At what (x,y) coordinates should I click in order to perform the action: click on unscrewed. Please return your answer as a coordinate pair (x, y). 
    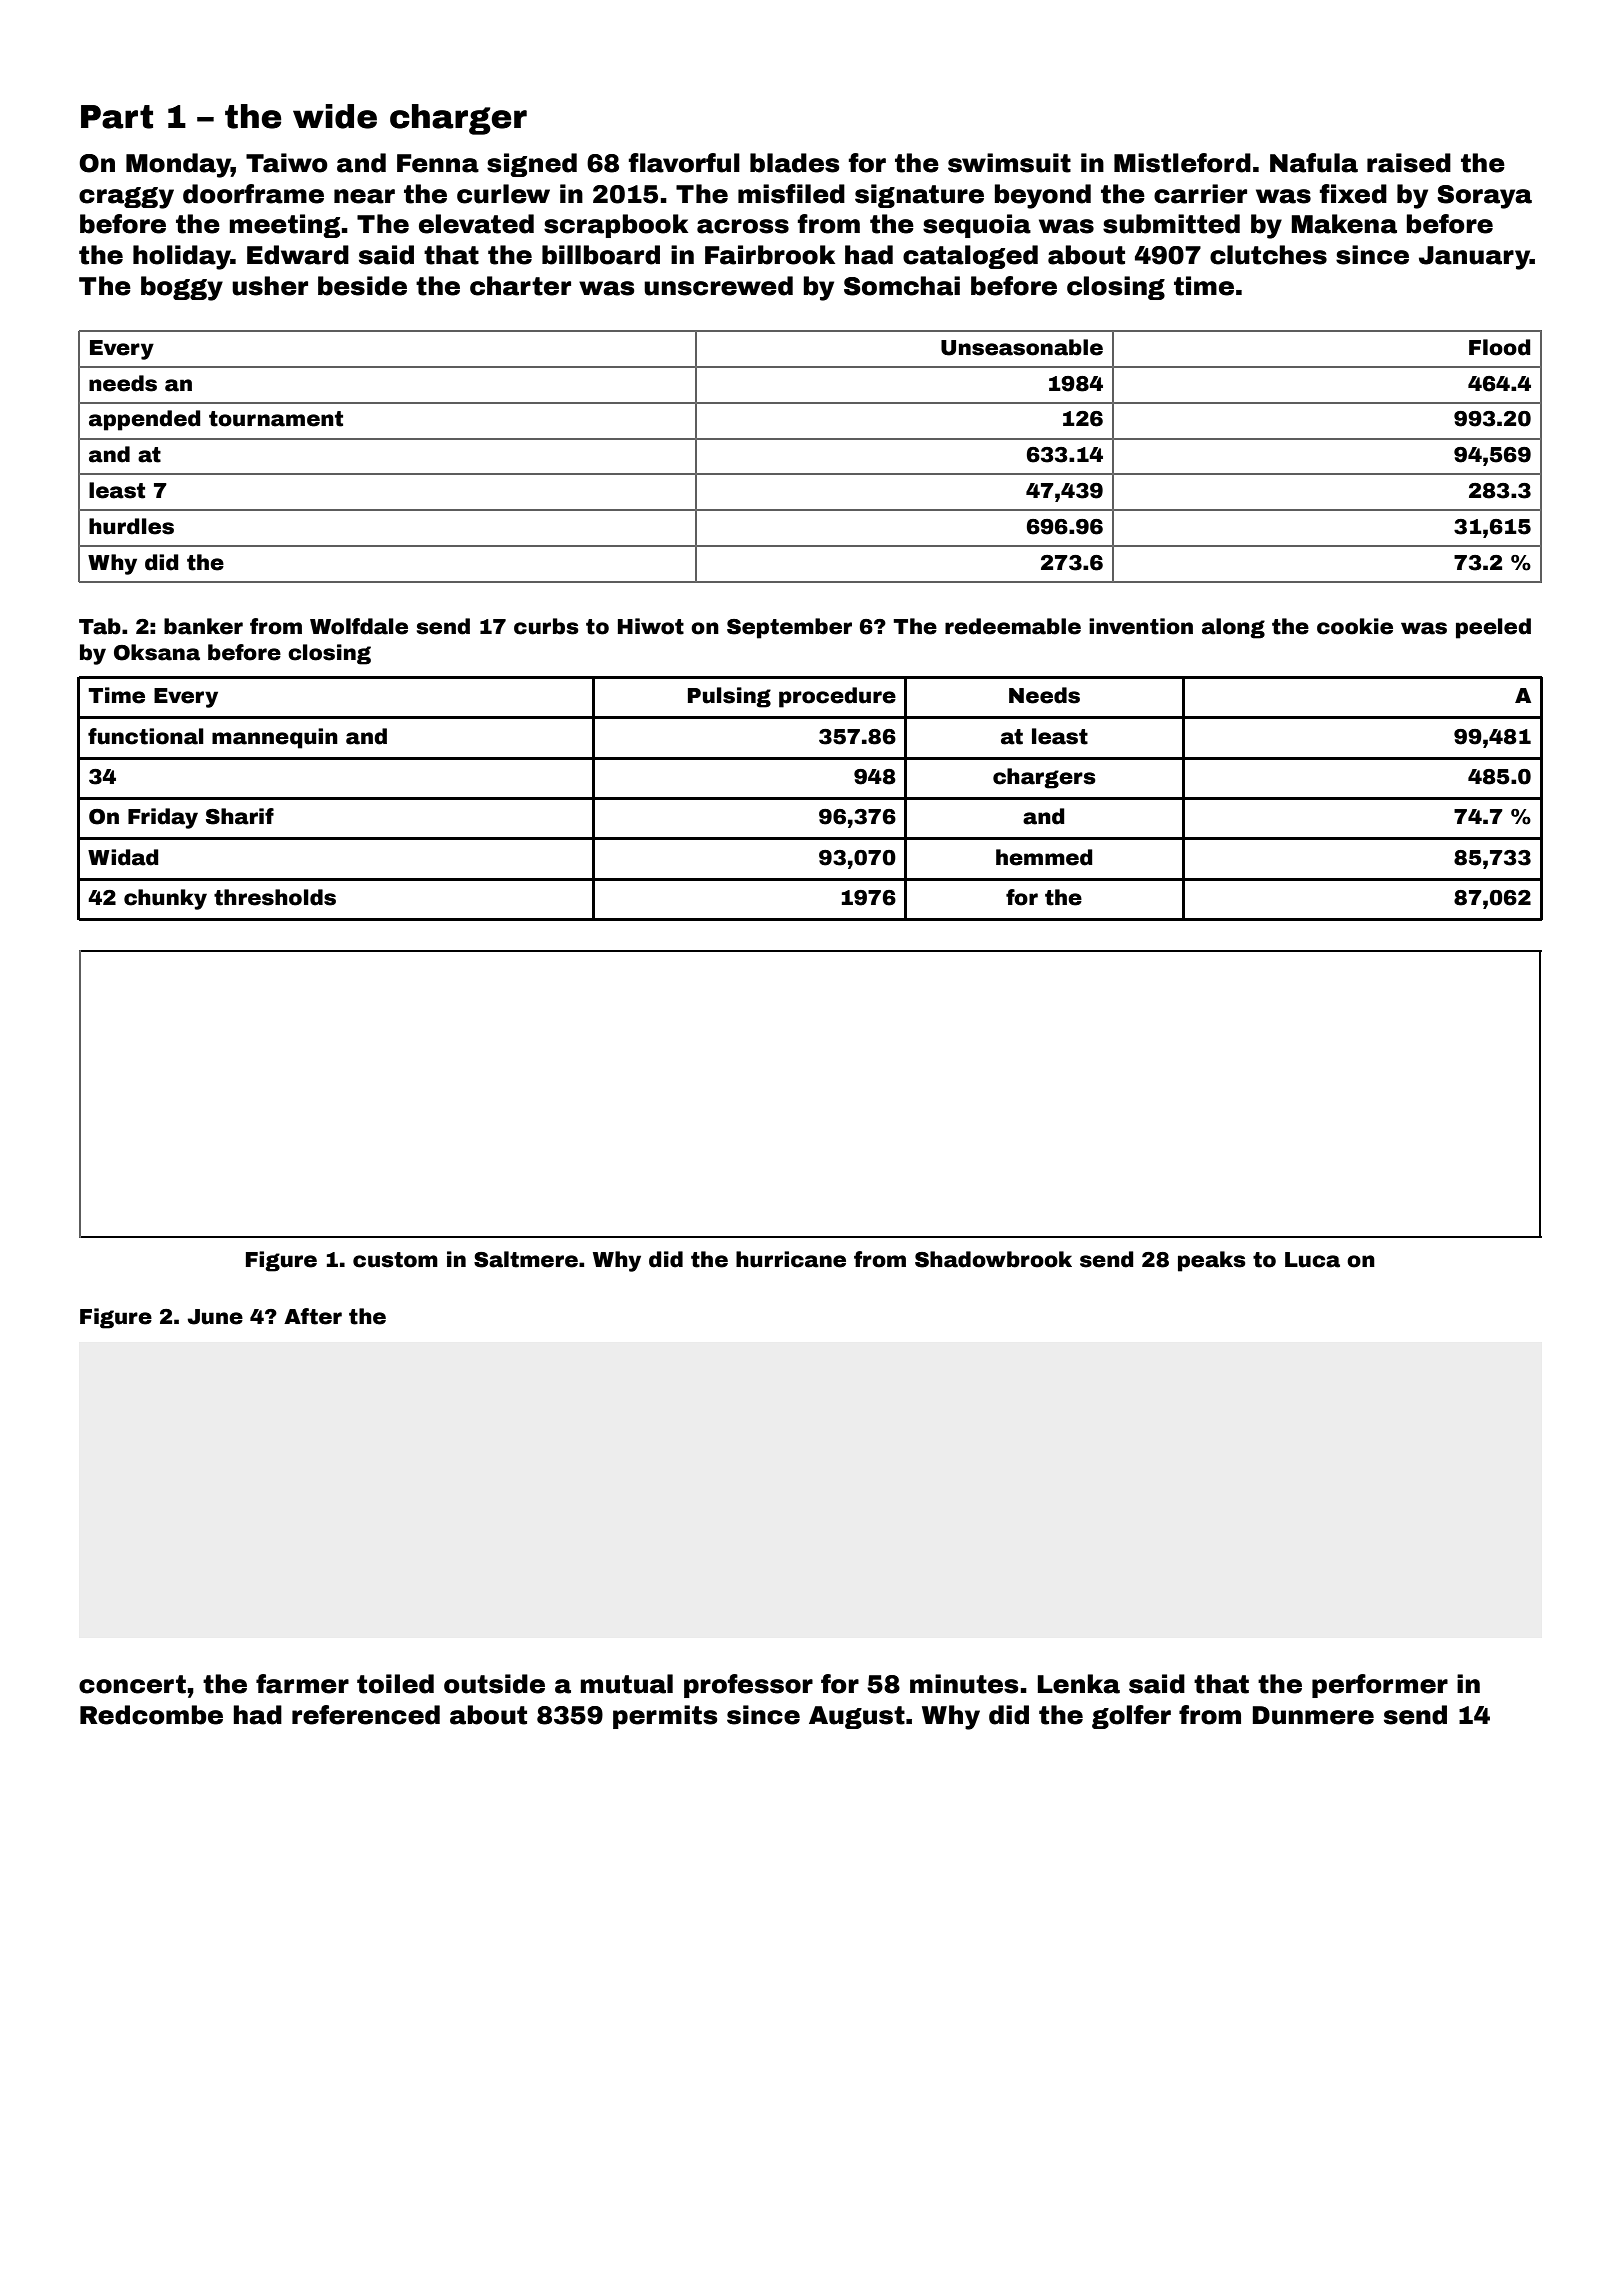
    Looking at the image, I should click on (718, 286).
